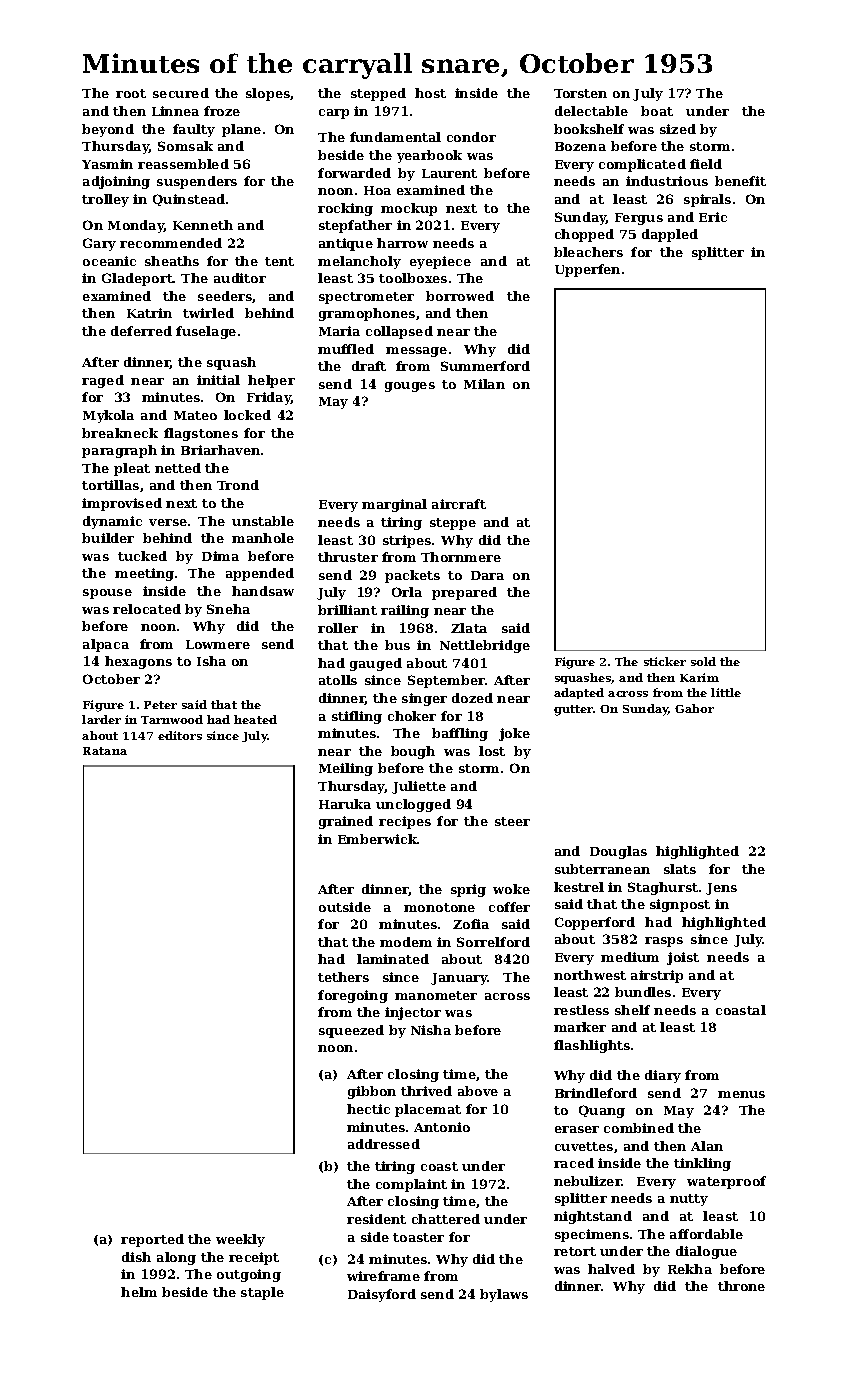 This screenshot has height=1400, width=849. Describe the element at coordinates (343, 977) in the screenshot. I see `tethers` at that location.
